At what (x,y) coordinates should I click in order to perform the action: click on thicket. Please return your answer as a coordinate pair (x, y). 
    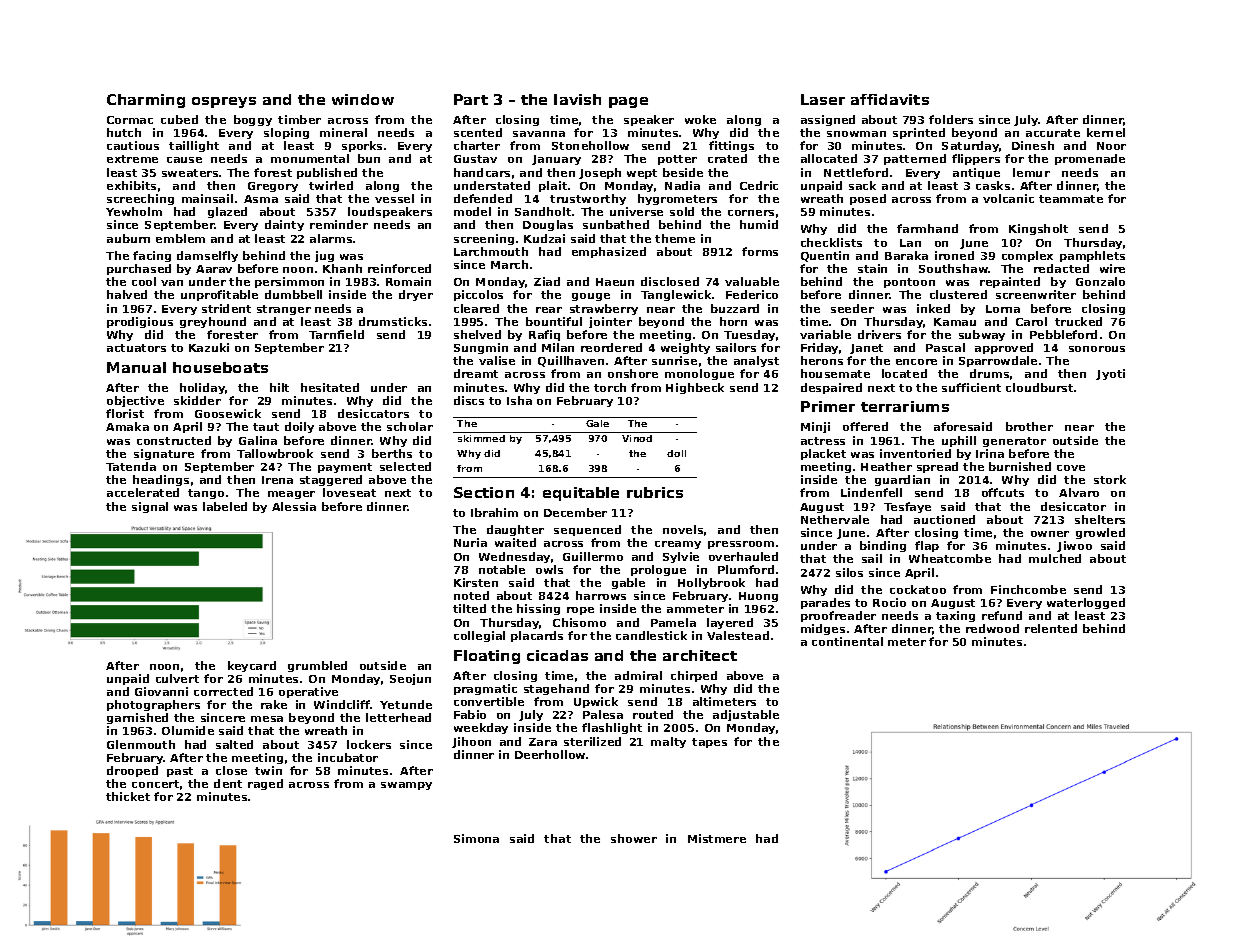
    Looking at the image, I should click on (128, 796).
